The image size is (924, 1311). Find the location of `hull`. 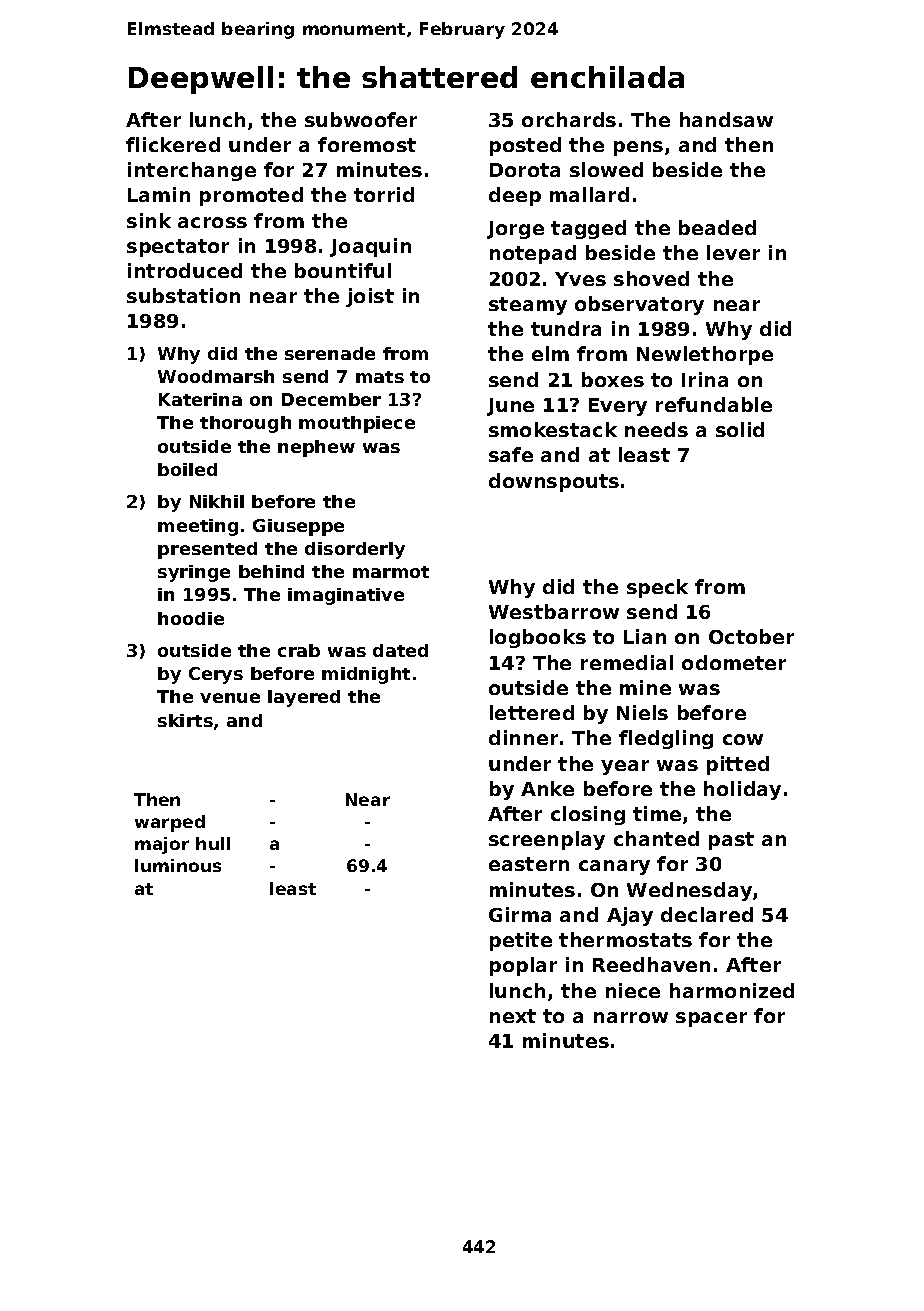

hull is located at coordinates (213, 843).
